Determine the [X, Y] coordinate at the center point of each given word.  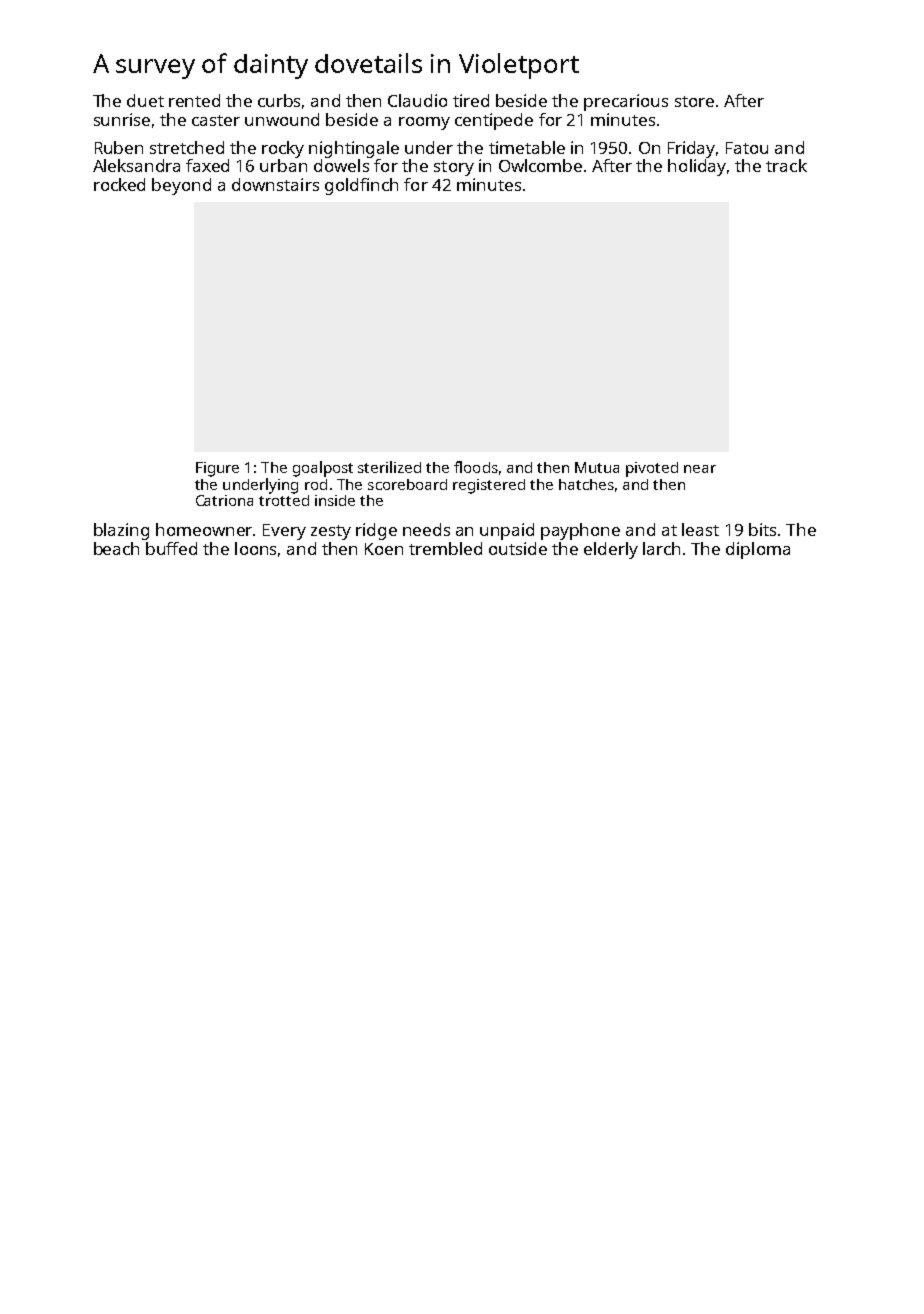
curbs [279, 100]
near [700, 469]
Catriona [224, 500]
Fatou [747, 148]
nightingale [354, 149]
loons [255, 548]
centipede [494, 121]
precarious [626, 102]
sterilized [389, 467]
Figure [217, 469]
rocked [119, 184]
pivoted [652, 469]
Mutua [597, 467]
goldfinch [361, 186]
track [786, 165]
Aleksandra [136, 165]
